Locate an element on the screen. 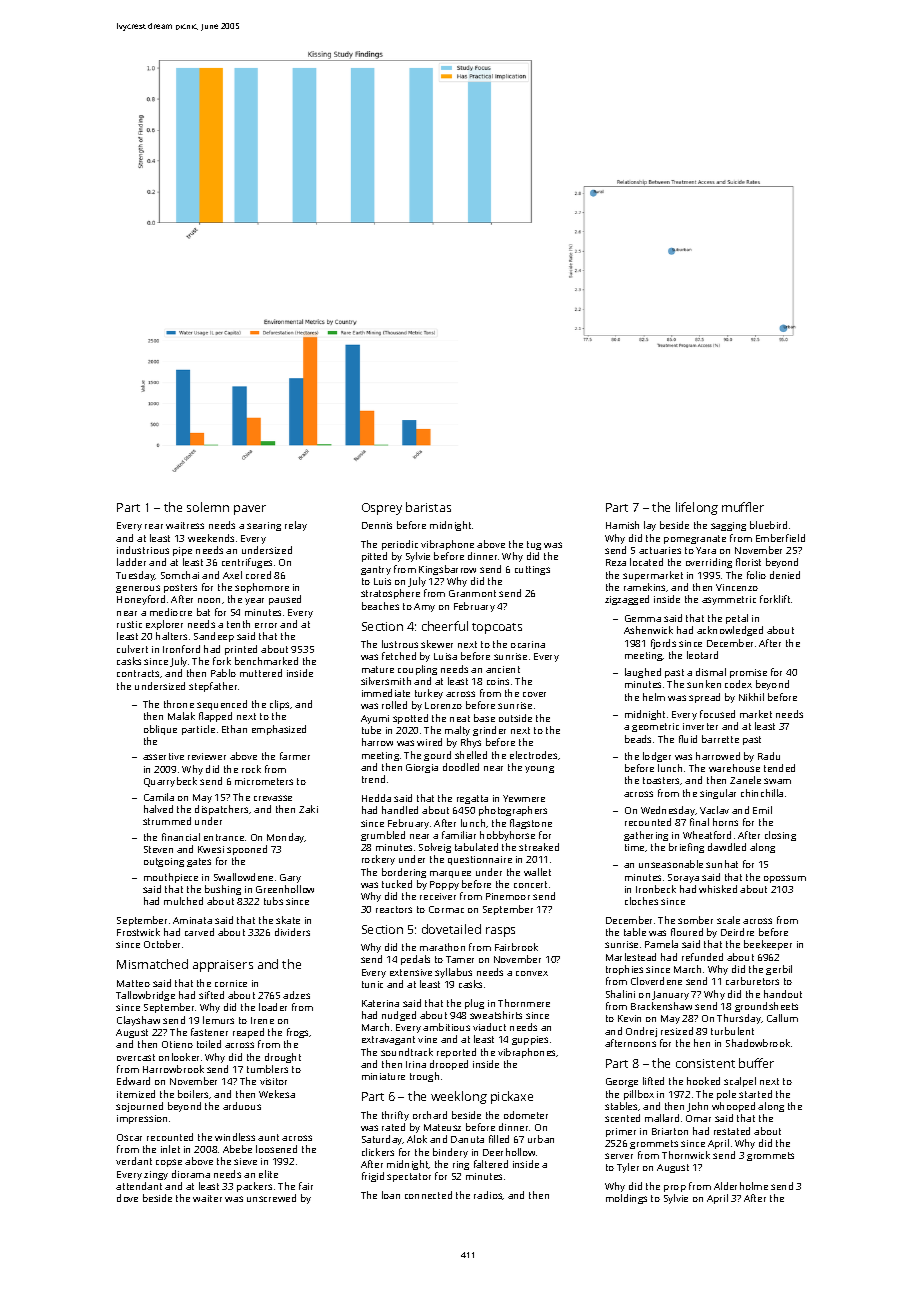  muffler is located at coordinates (743, 507).
